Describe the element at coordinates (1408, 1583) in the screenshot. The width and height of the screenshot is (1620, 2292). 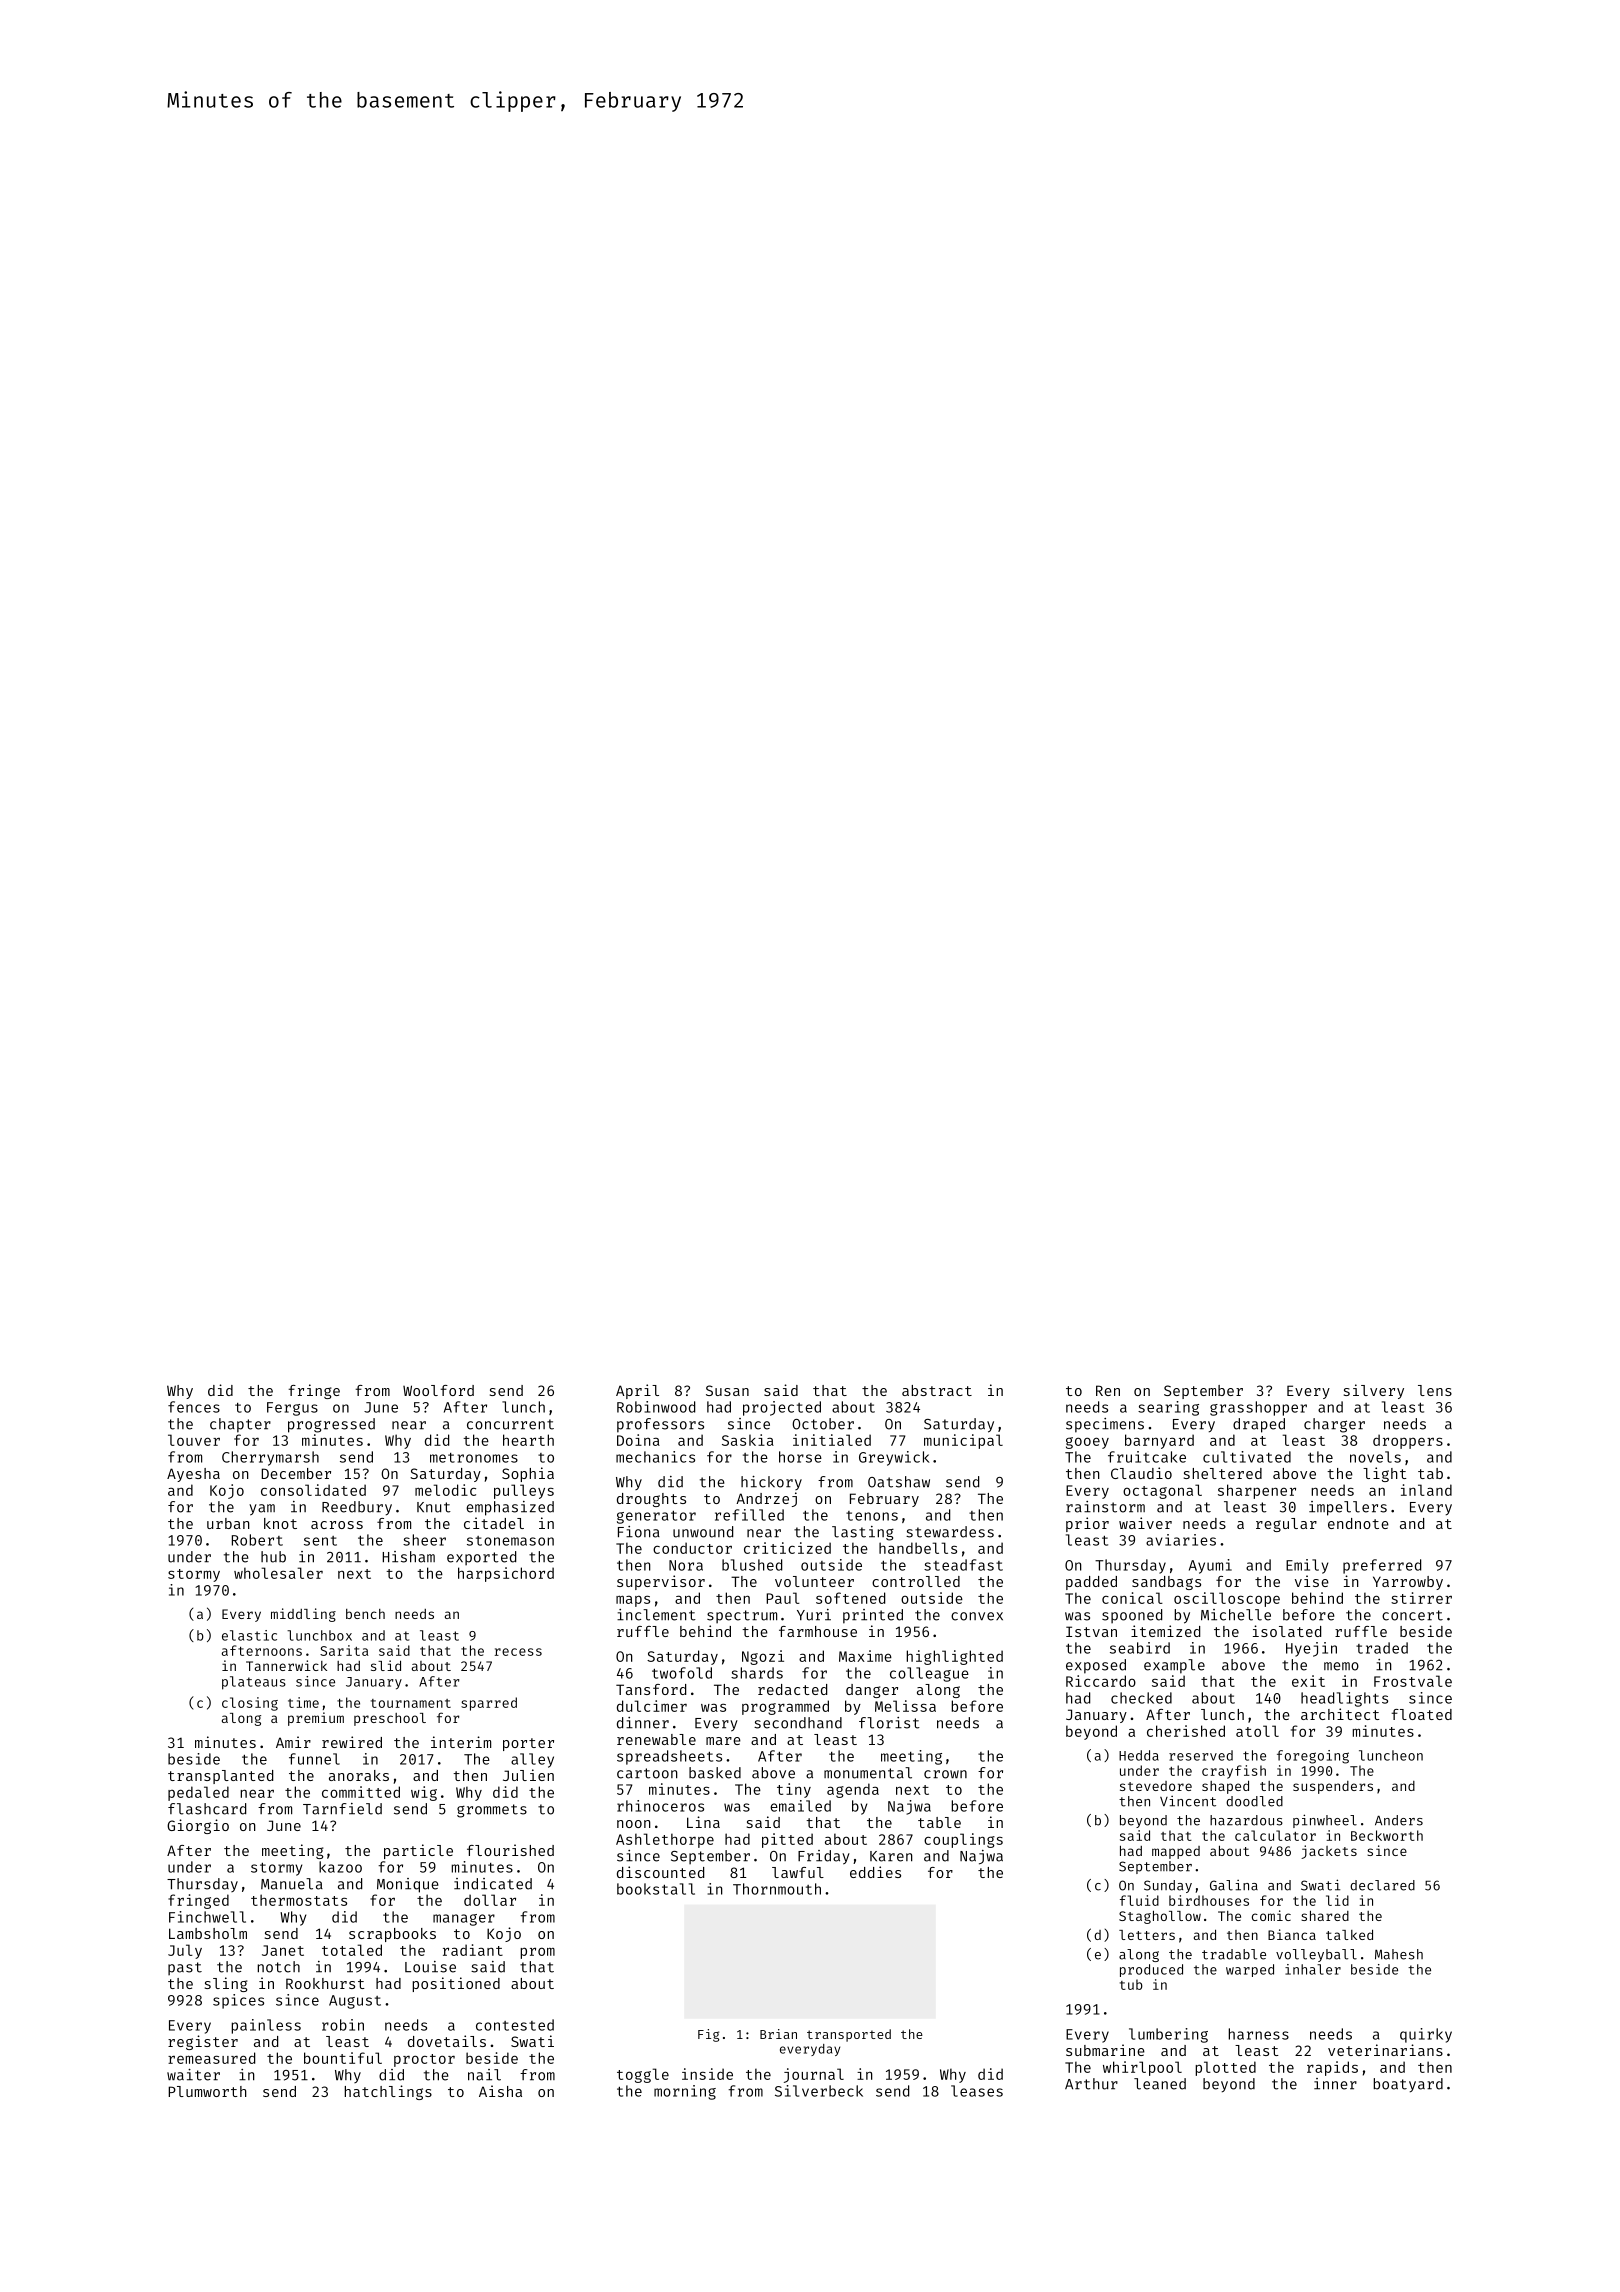
I see `Yarrowby` at that location.
